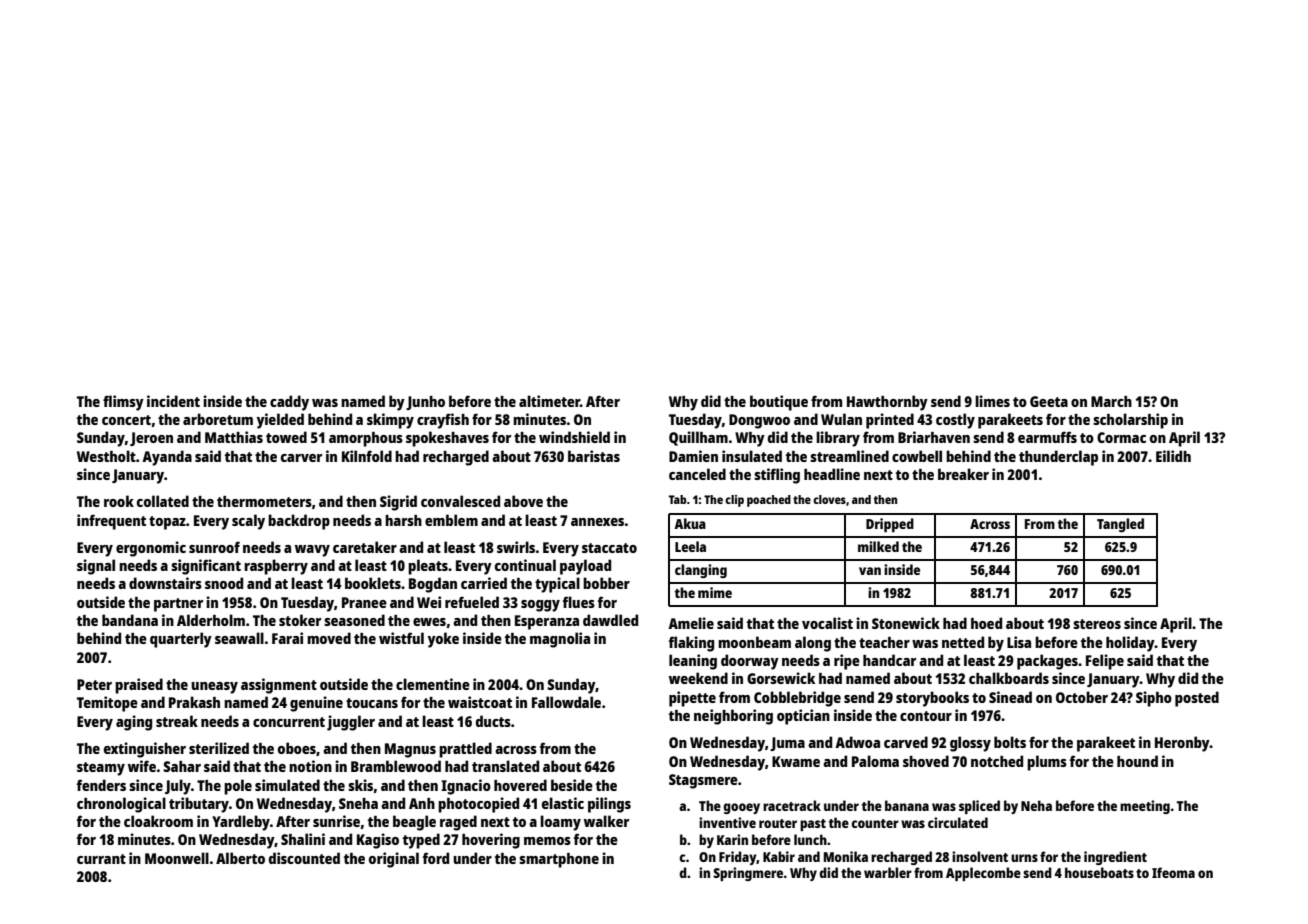 This screenshot has height=924, width=1308. Describe the element at coordinates (750, 662) in the screenshot. I see `doorway` at that location.
